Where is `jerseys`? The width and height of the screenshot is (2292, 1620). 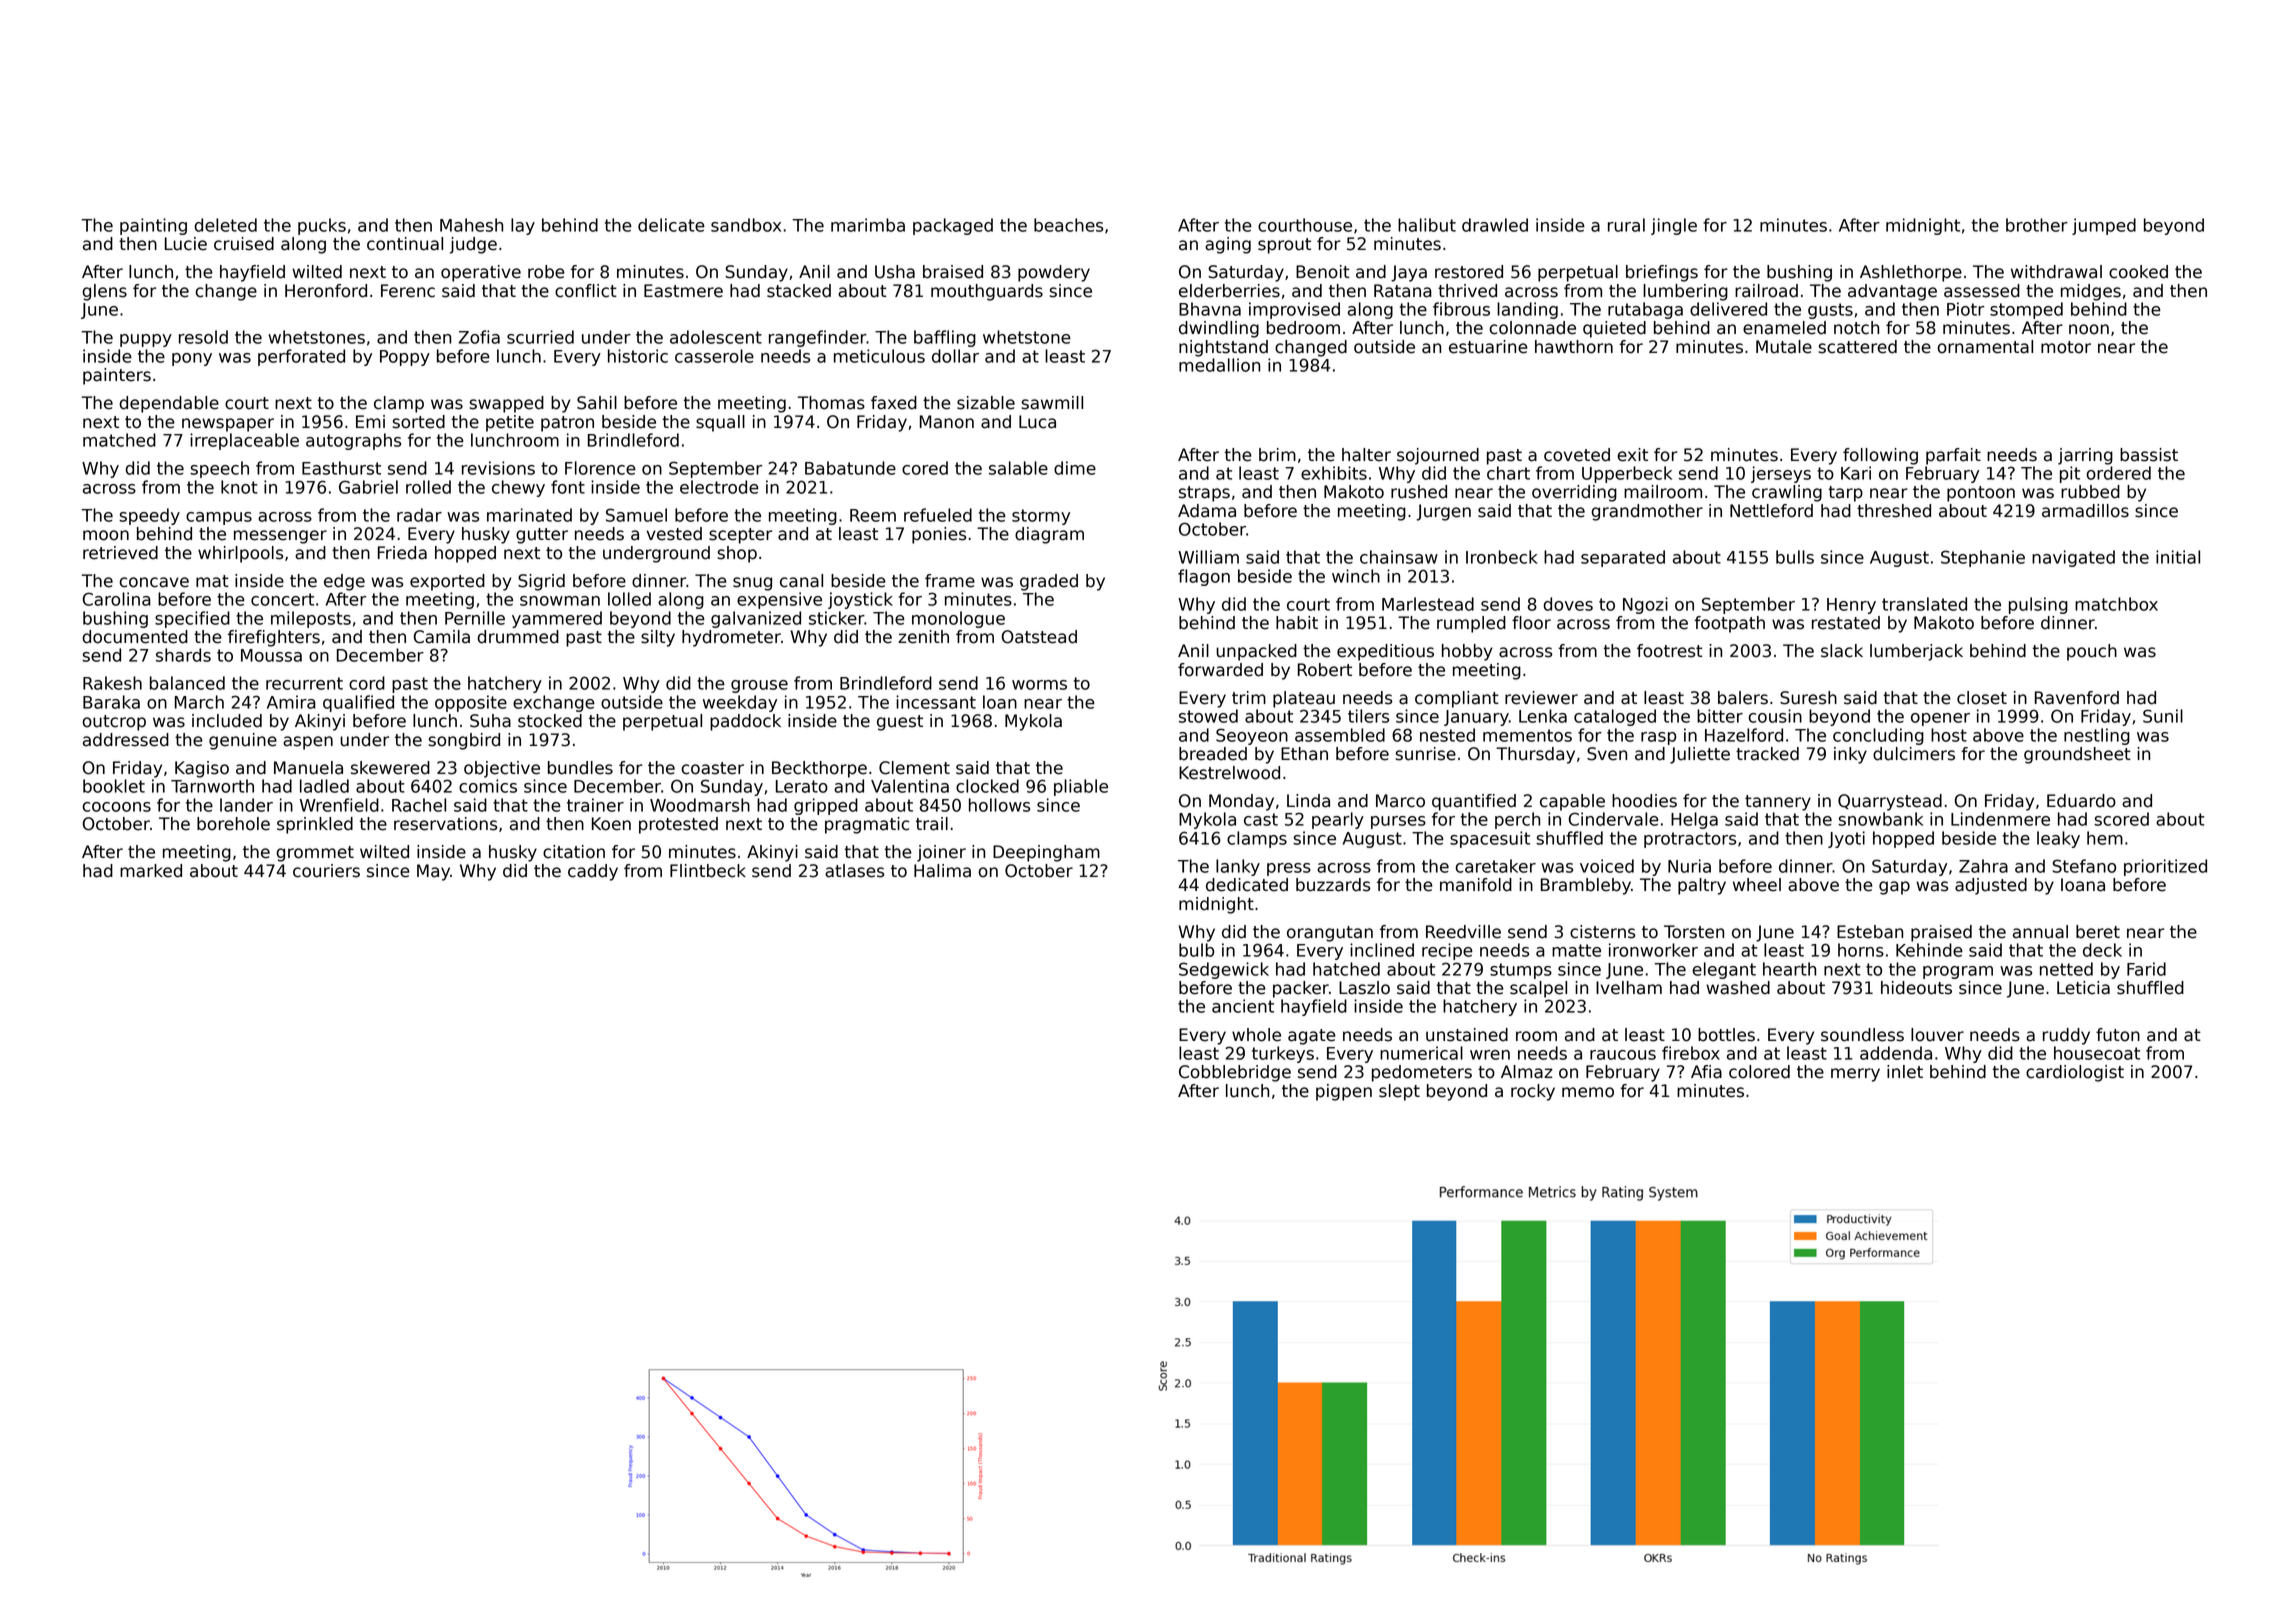 jerseys is located at coordinates (1781, 474).
